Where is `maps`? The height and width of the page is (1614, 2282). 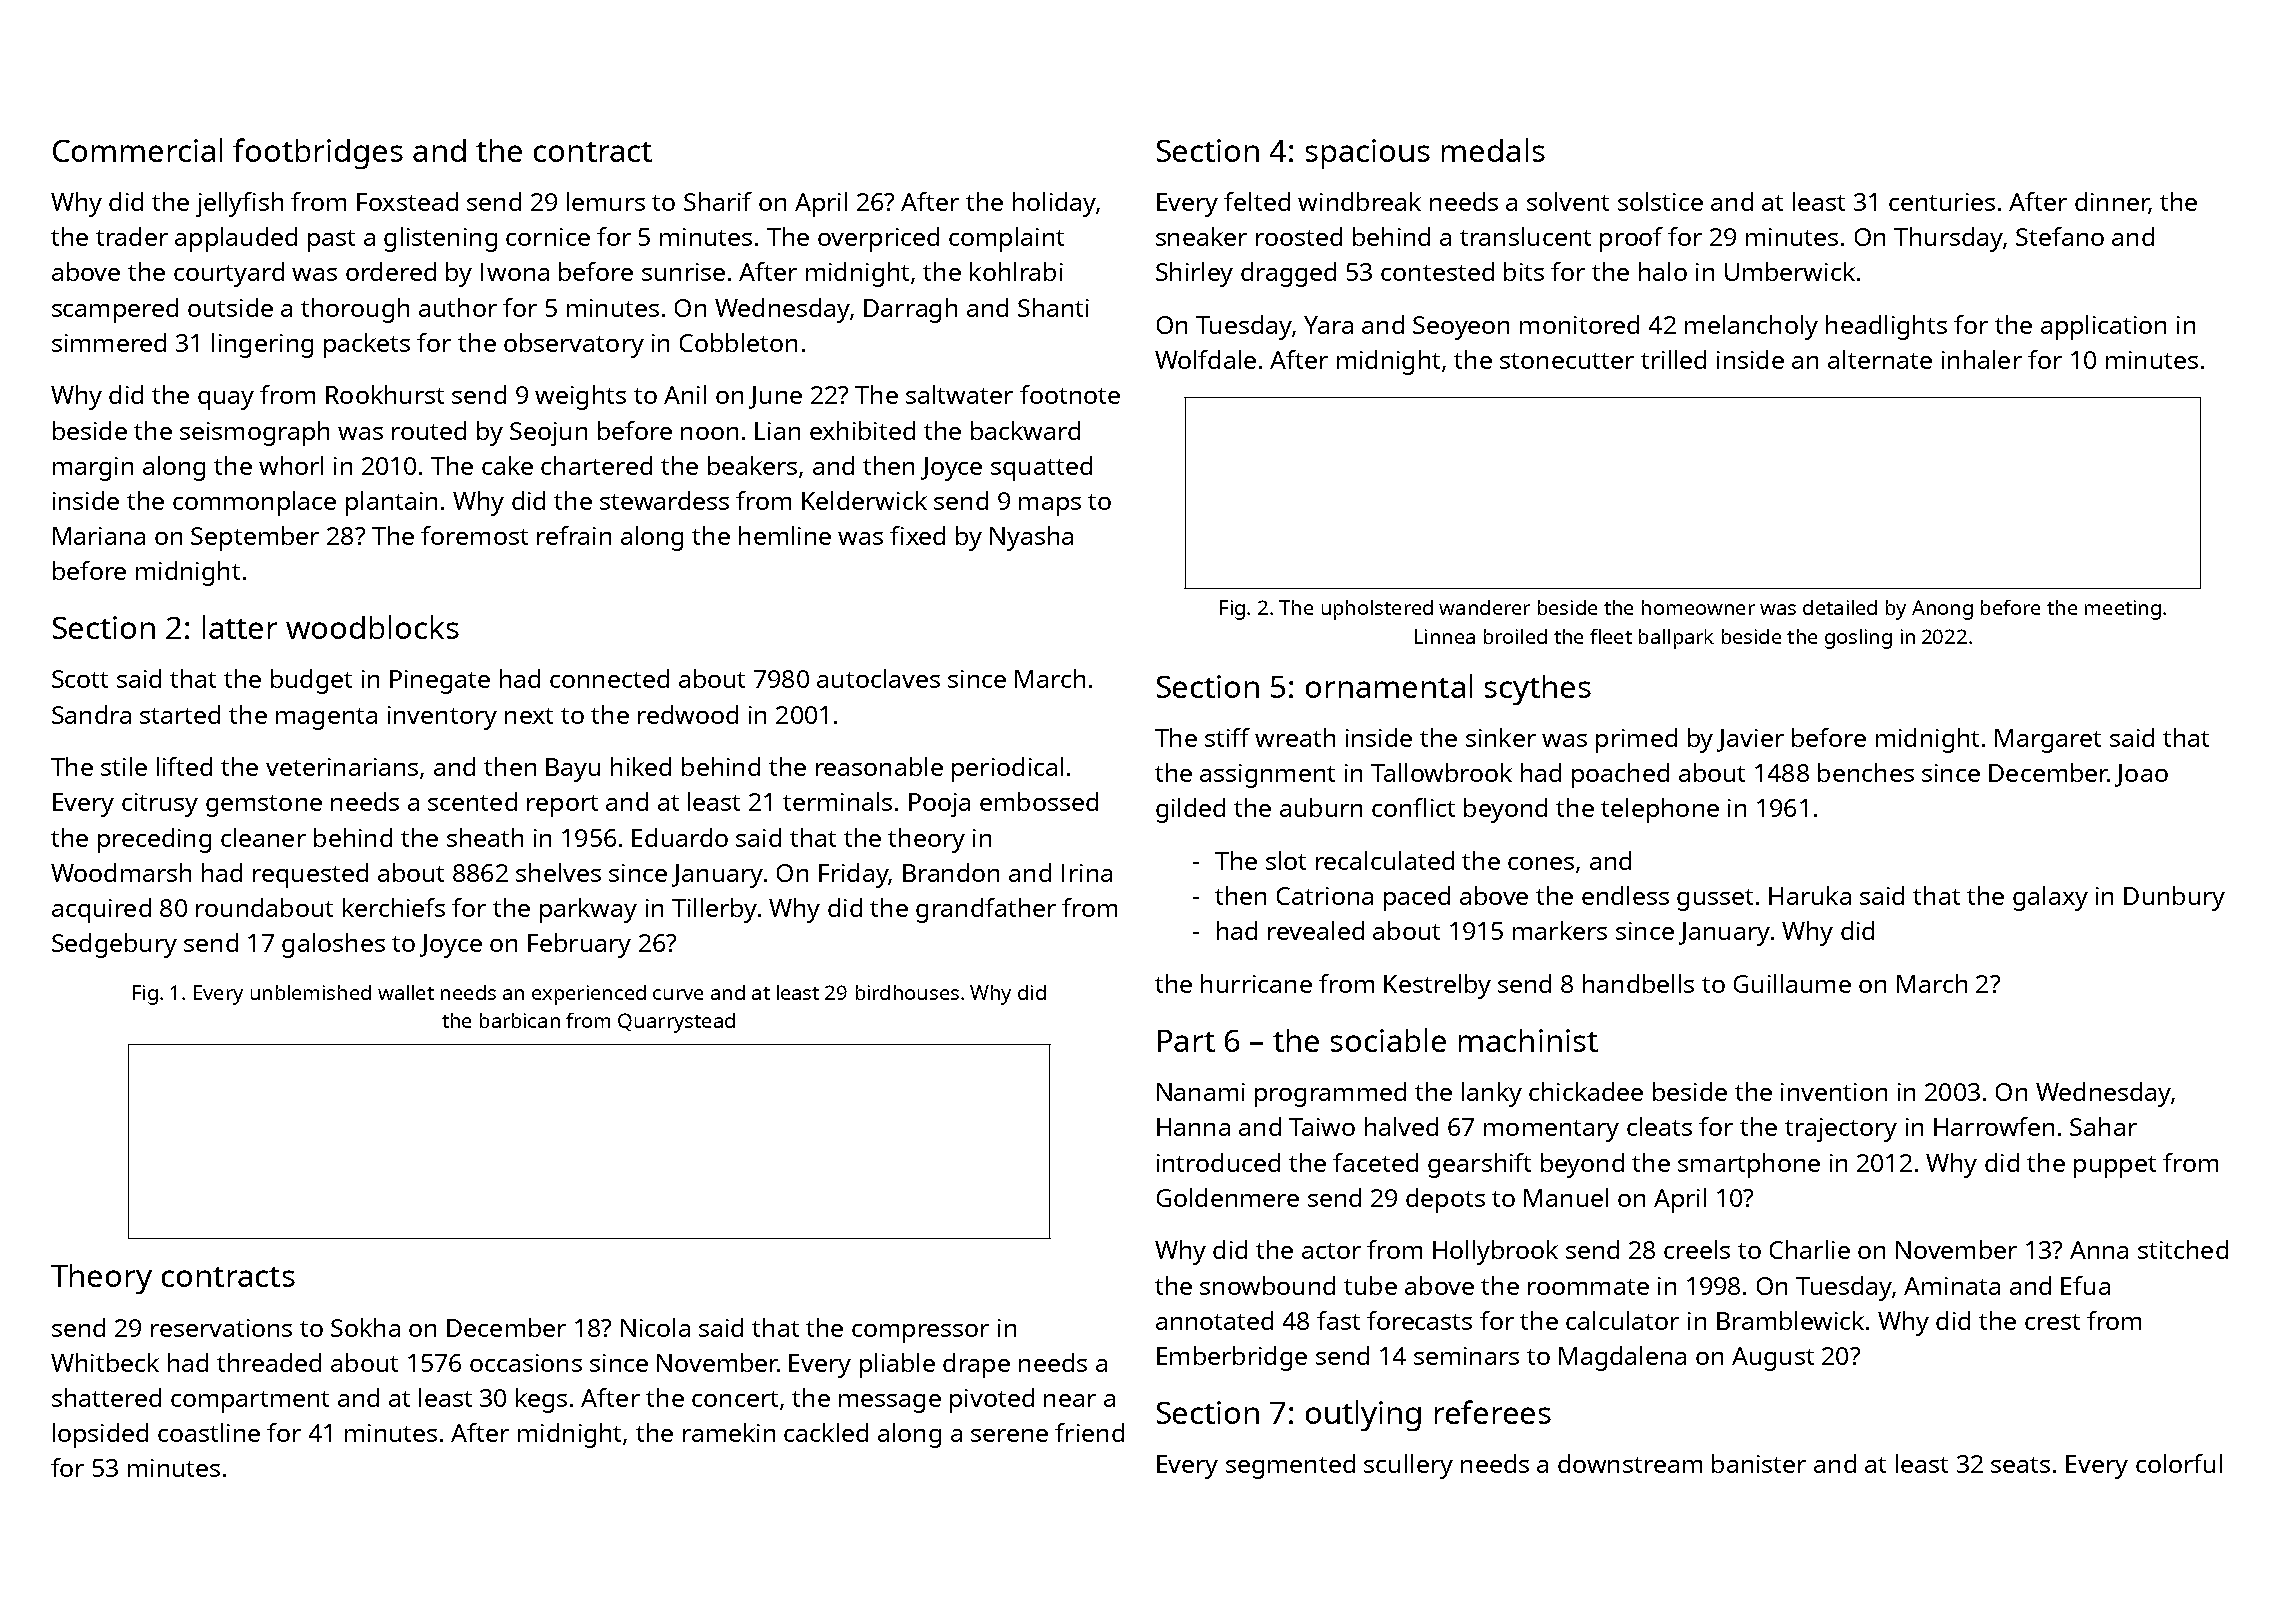
maps is located at coordinates (1050, 506).
